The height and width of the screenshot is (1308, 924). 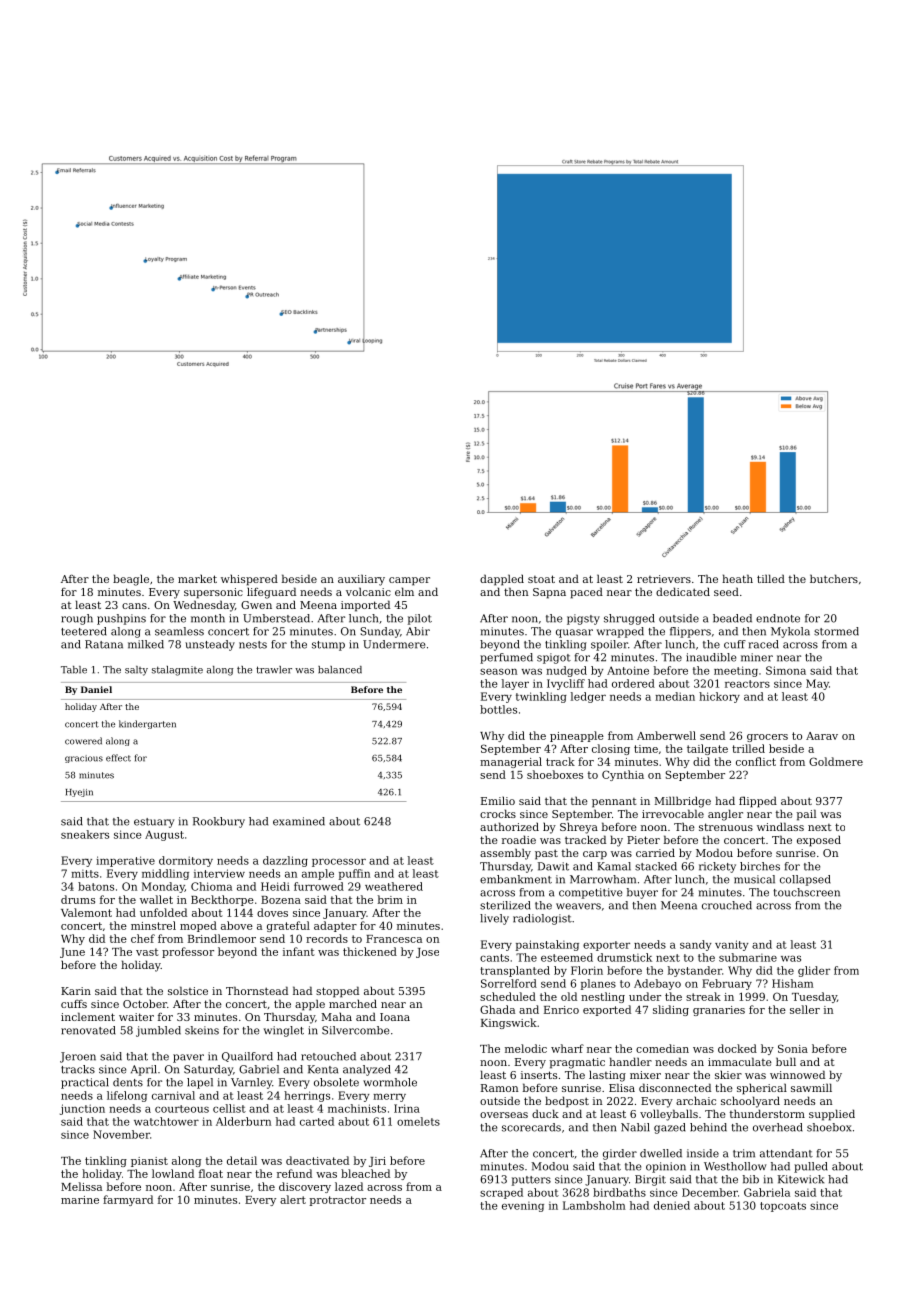 What do you see at coordinates (154, 823) in the screenshot?
I see `estuary` at bounding box center [154, 823].
